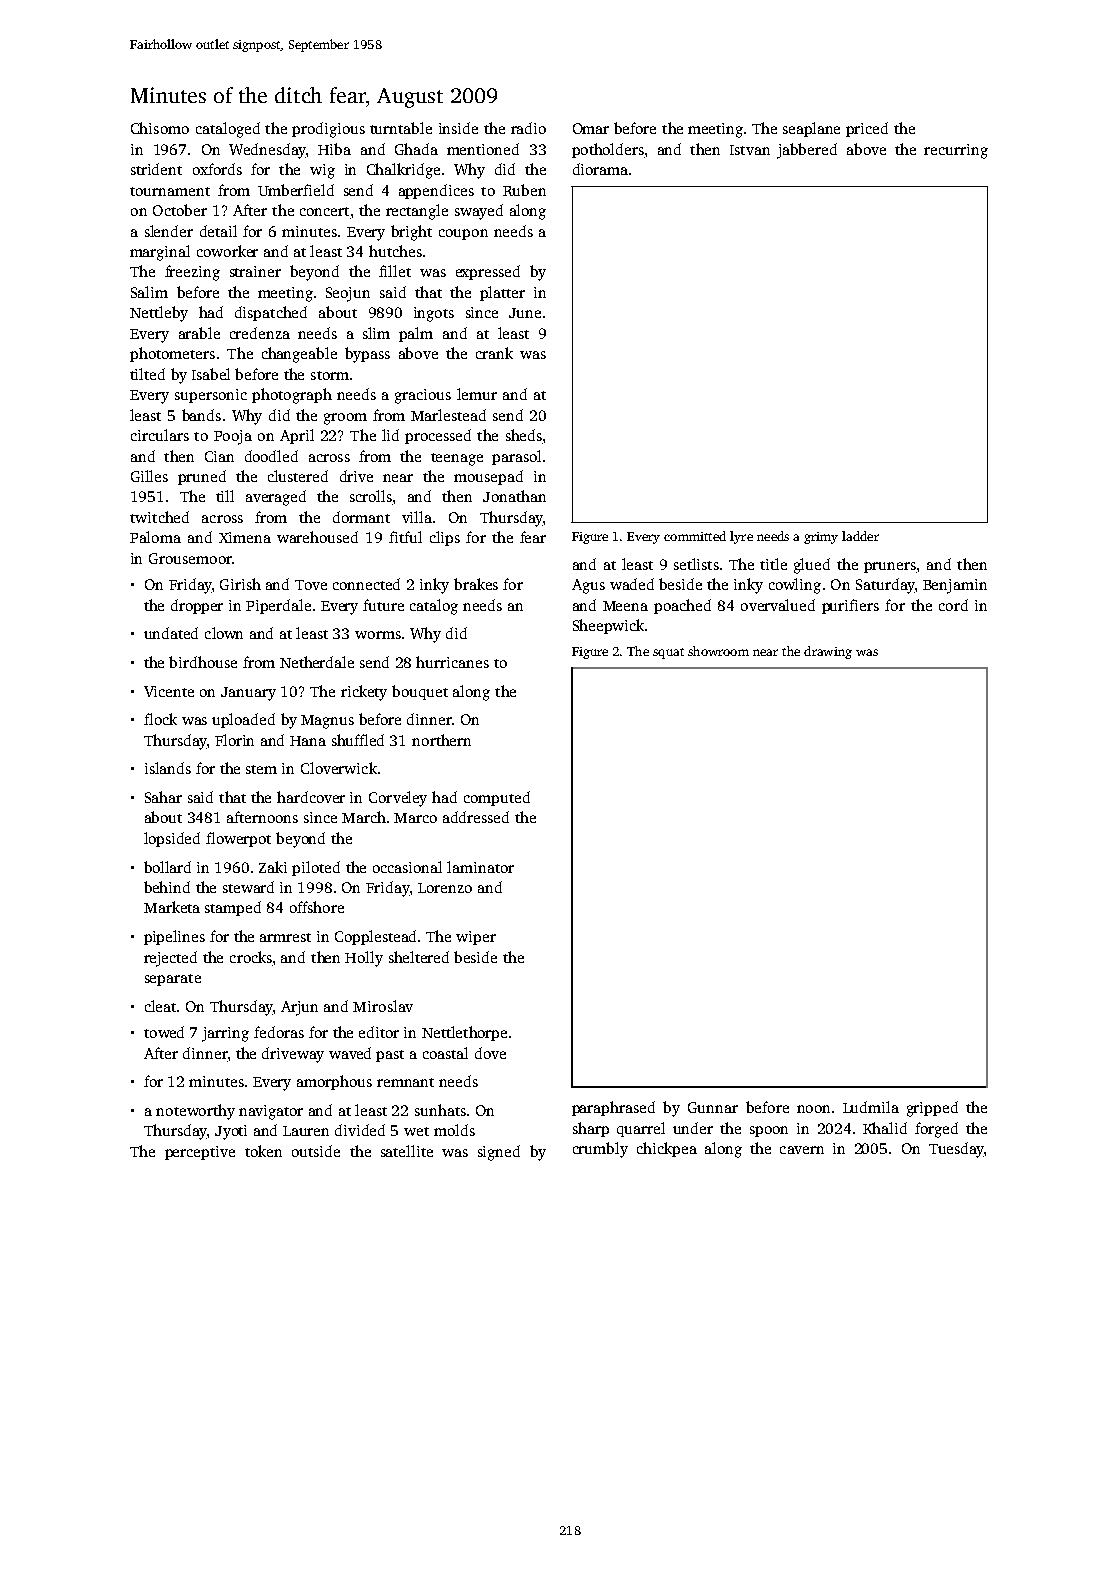 Image resolution: width=1118 pixels, height=1581 pixels. What do you see at coordinates (200, 1153) in the screenshot?
I see `perceptive` at bounding box center [200, 1153].
